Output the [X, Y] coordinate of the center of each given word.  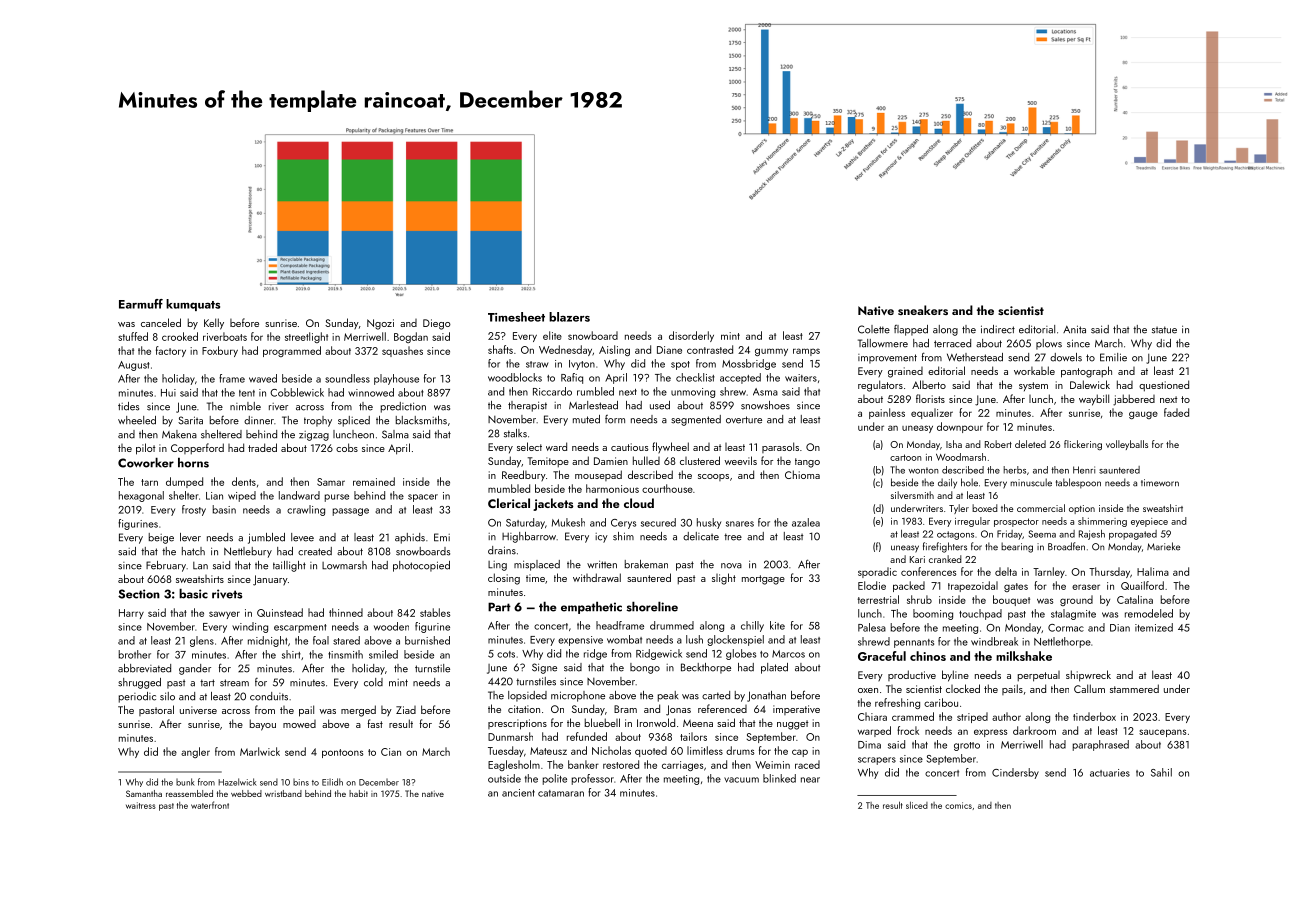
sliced [917, 805]
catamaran [561, 793]
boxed [985, 508]
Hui [168, 393]
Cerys [623, 524]
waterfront [210, 805]
